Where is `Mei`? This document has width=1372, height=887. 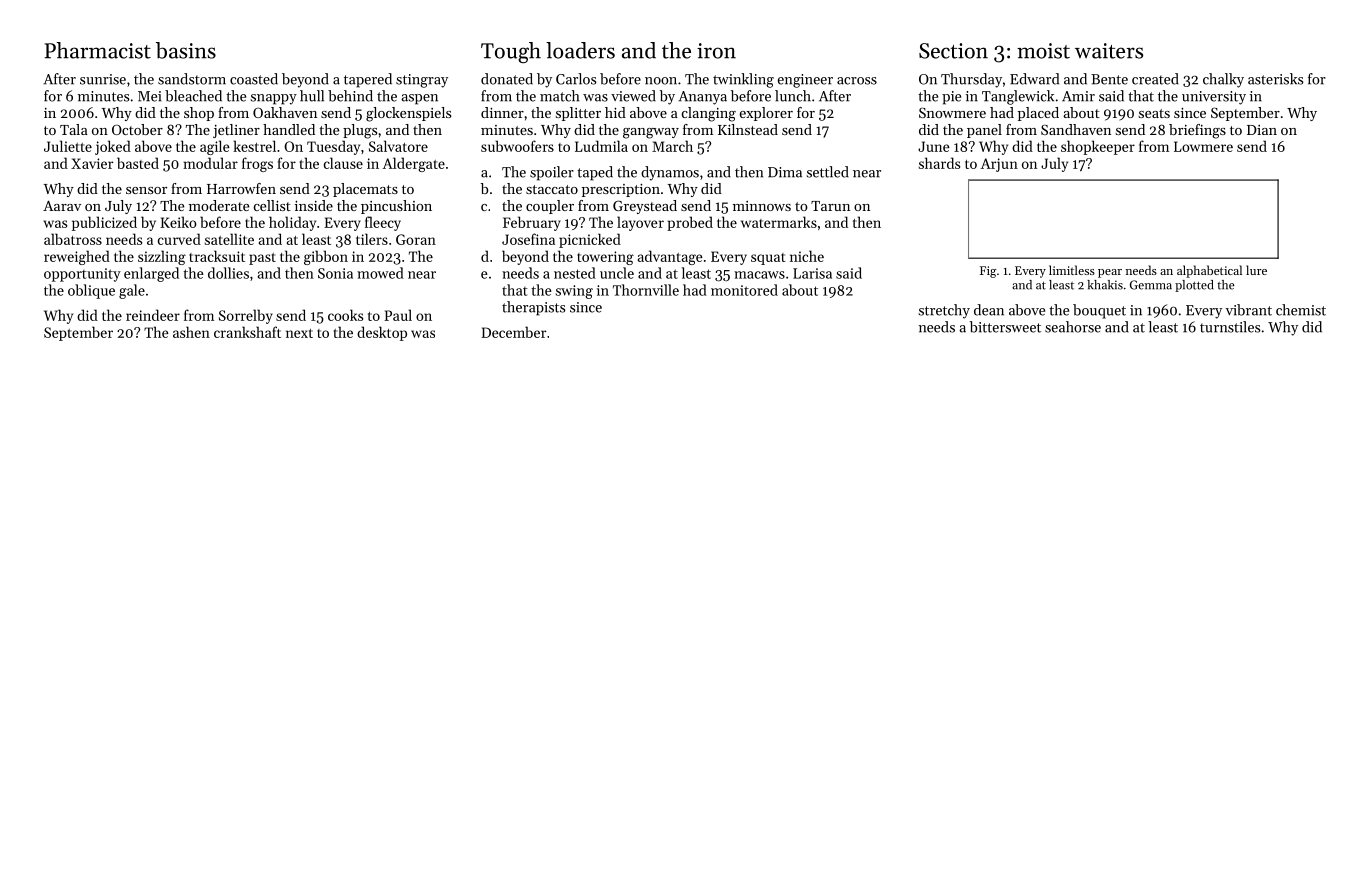 Mei is located at coordinates (149, 96).
